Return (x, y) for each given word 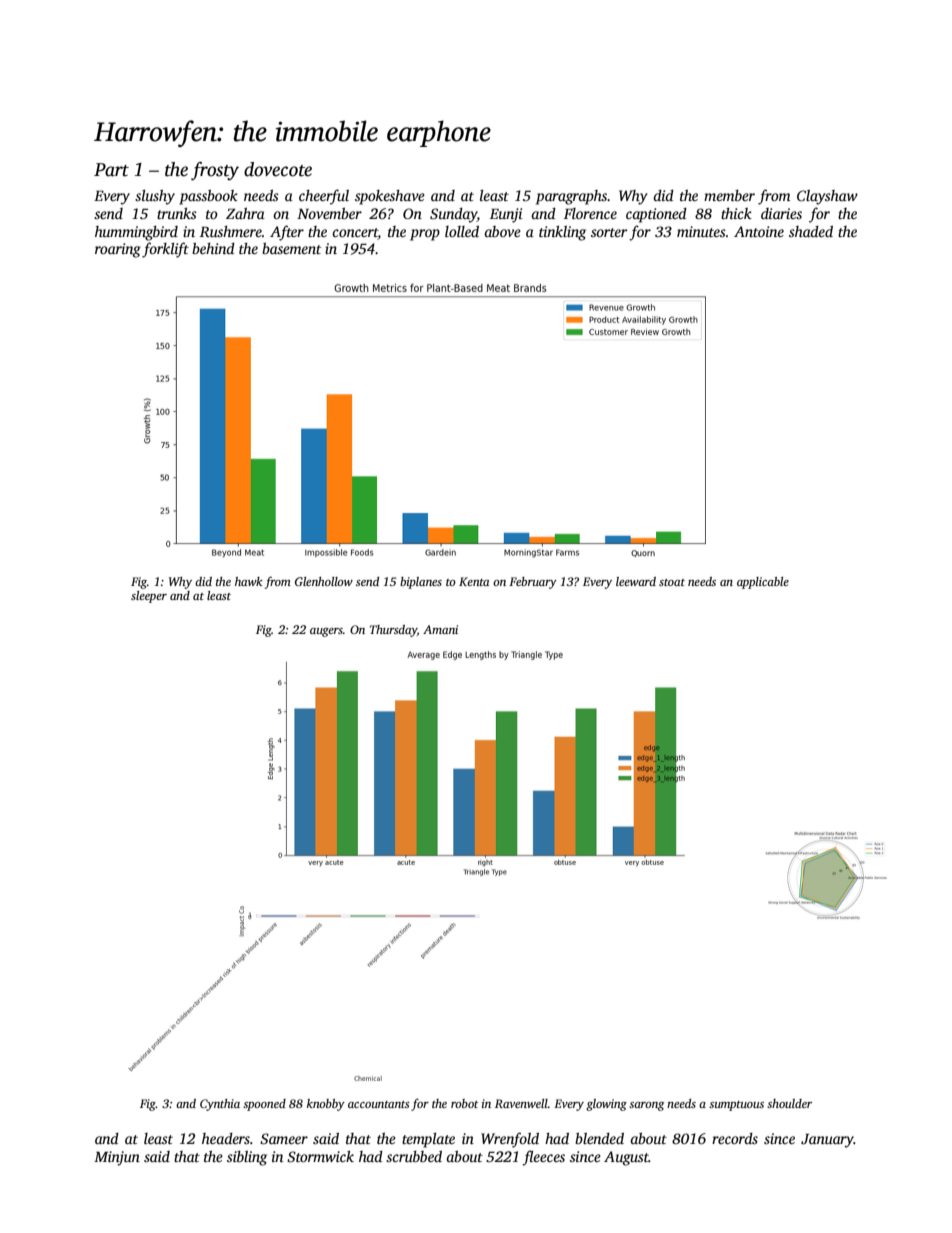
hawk (249, 581)
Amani (440, 629)
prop (425, 235)
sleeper (149, 597)
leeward (636, 581)
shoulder (789, 1103)
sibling (247, 1158)
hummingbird (136, 233)
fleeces (543, 1158)
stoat (672, 582)
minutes (701, 231)
